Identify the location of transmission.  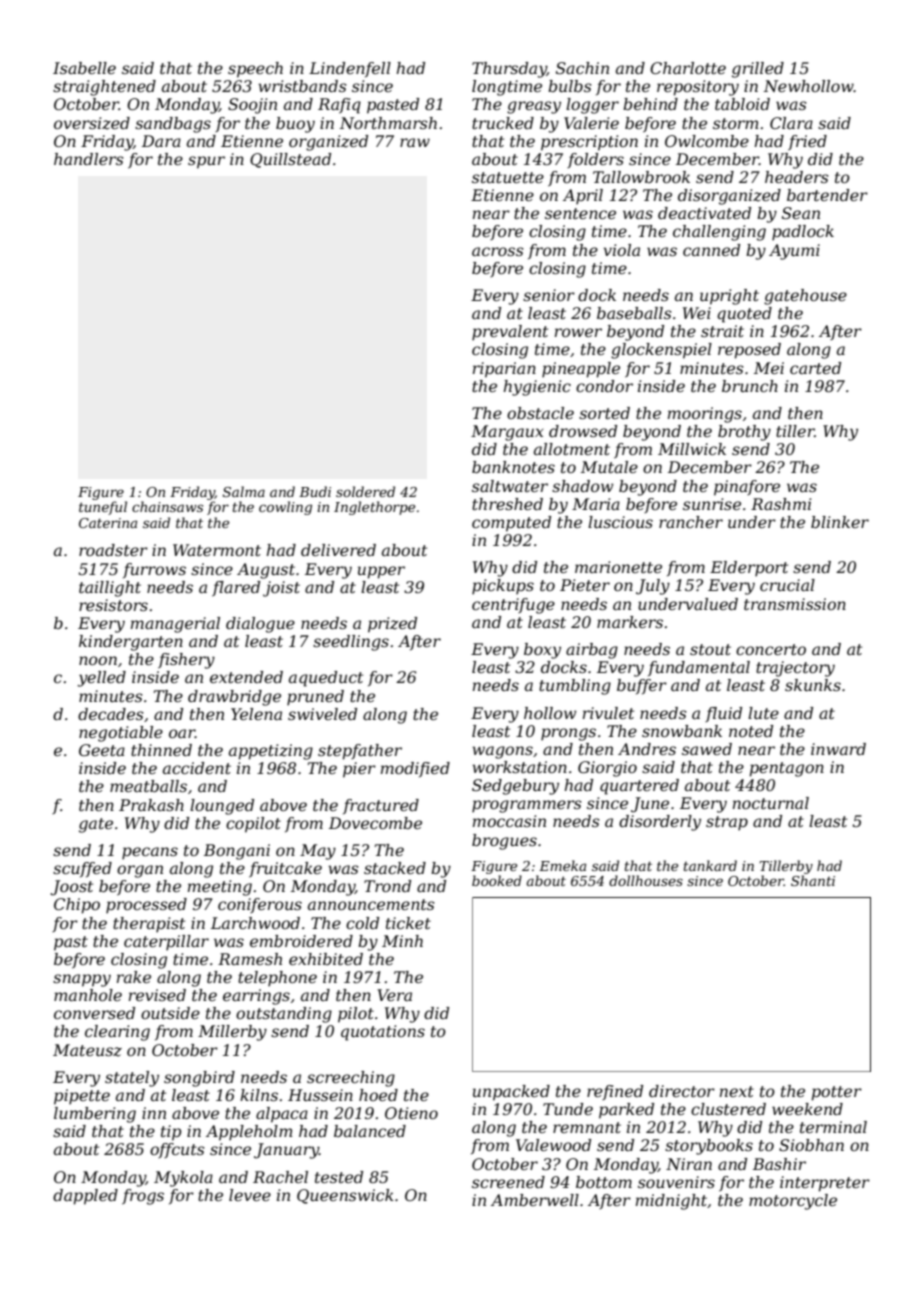
(795, 604).
